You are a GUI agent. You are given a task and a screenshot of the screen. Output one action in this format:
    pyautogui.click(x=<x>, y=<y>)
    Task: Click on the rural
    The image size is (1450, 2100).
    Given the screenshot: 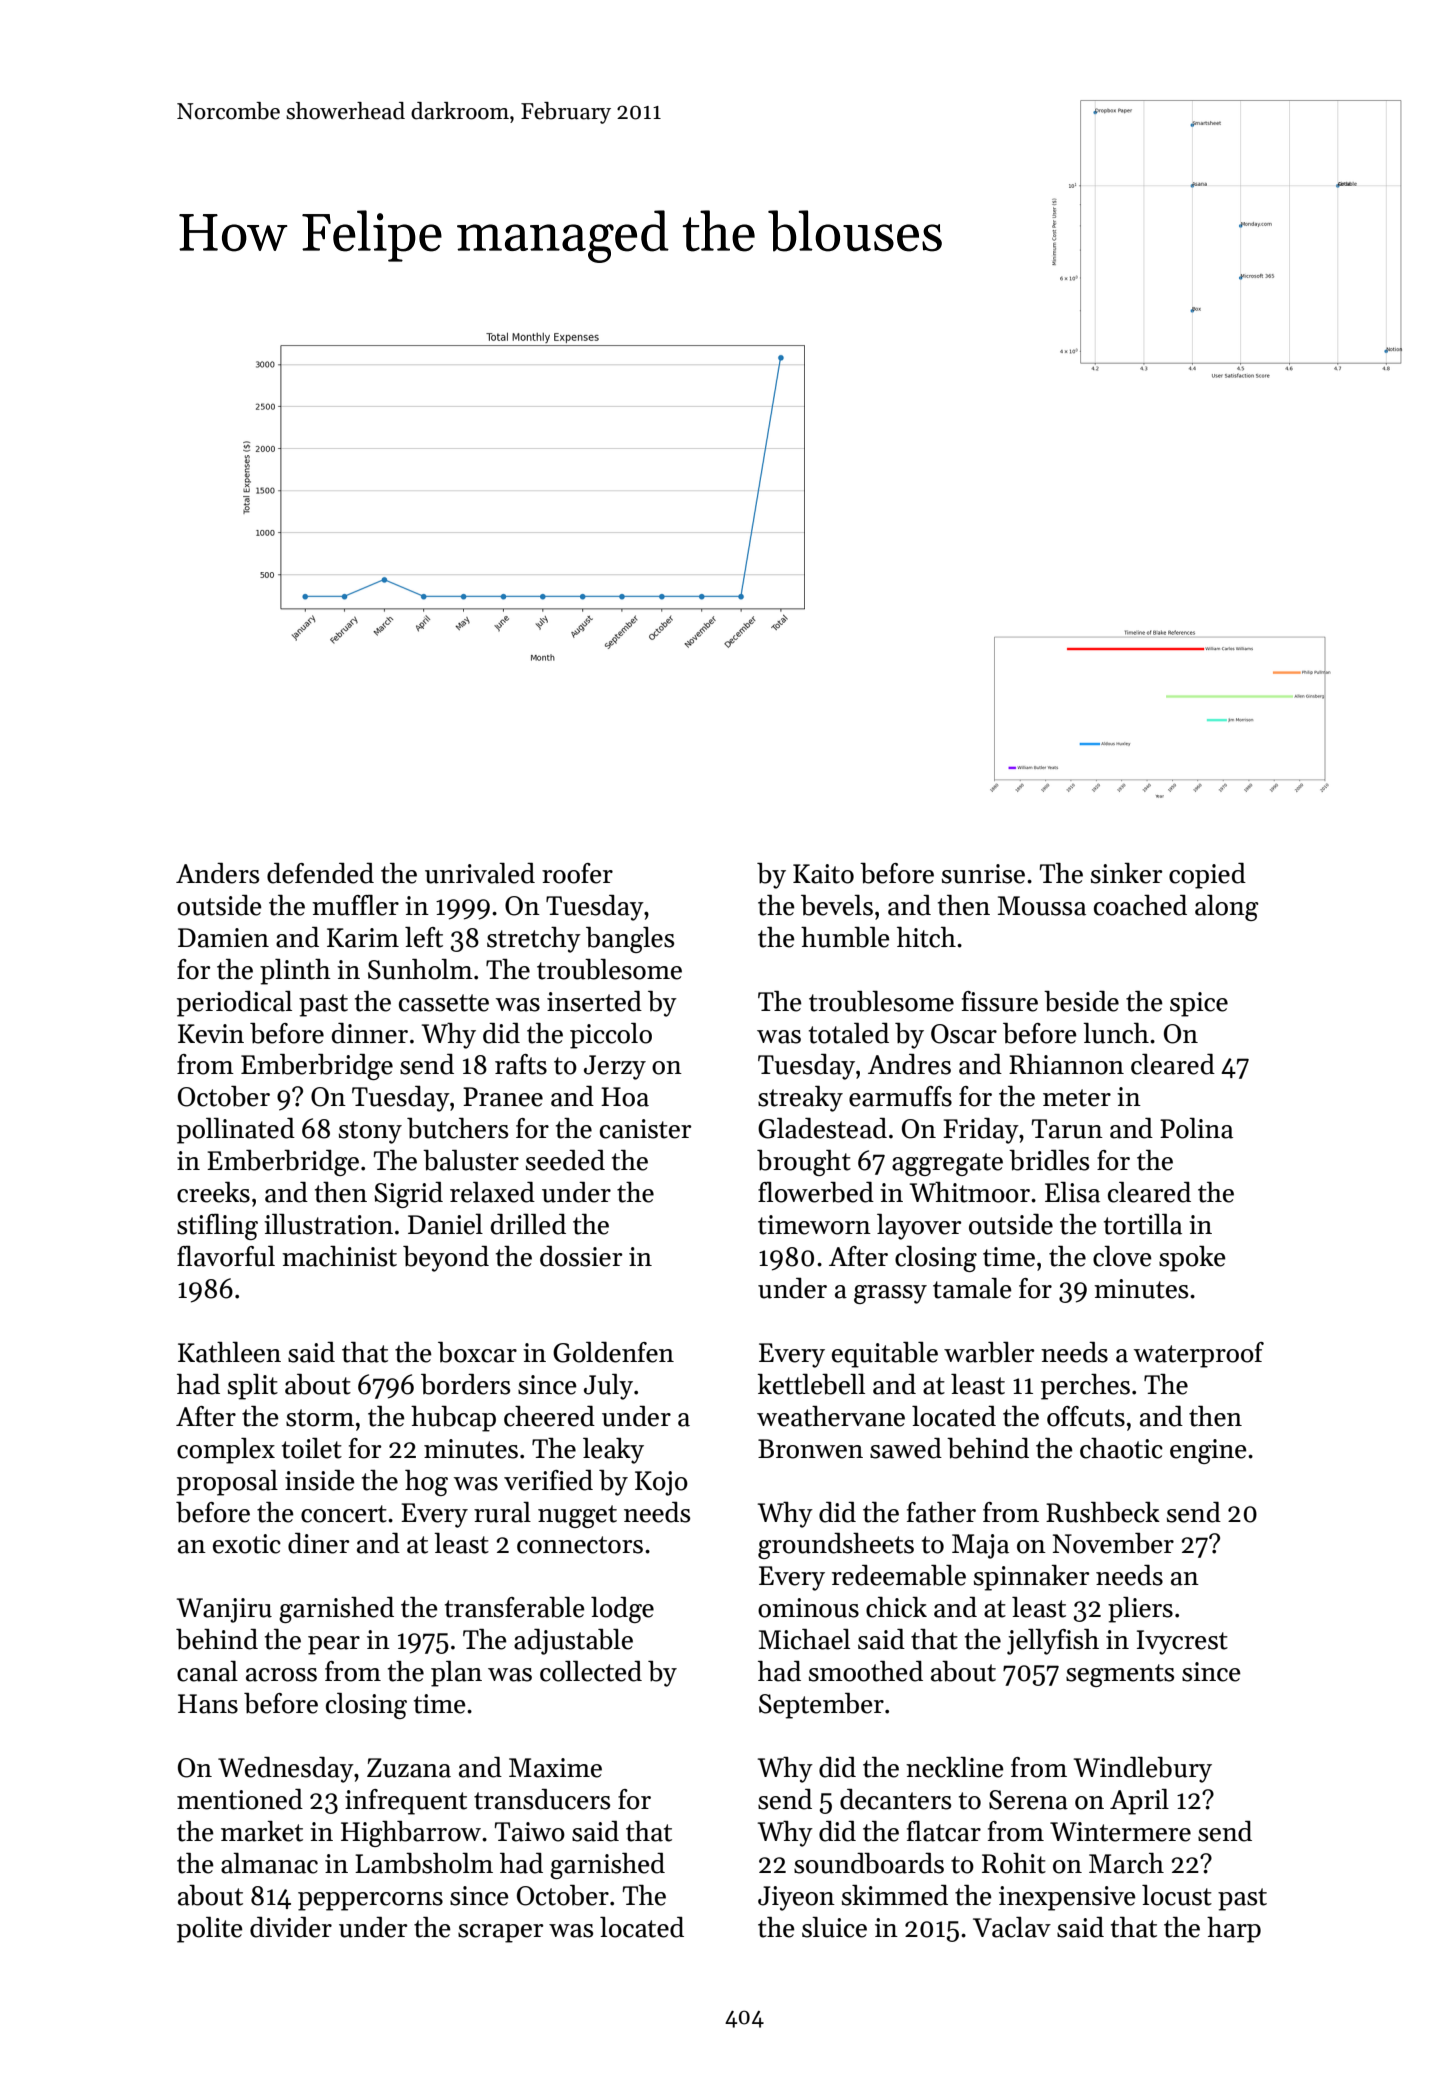 What is the action you would take?
    pyautogui.click(x=502, y=1512)
